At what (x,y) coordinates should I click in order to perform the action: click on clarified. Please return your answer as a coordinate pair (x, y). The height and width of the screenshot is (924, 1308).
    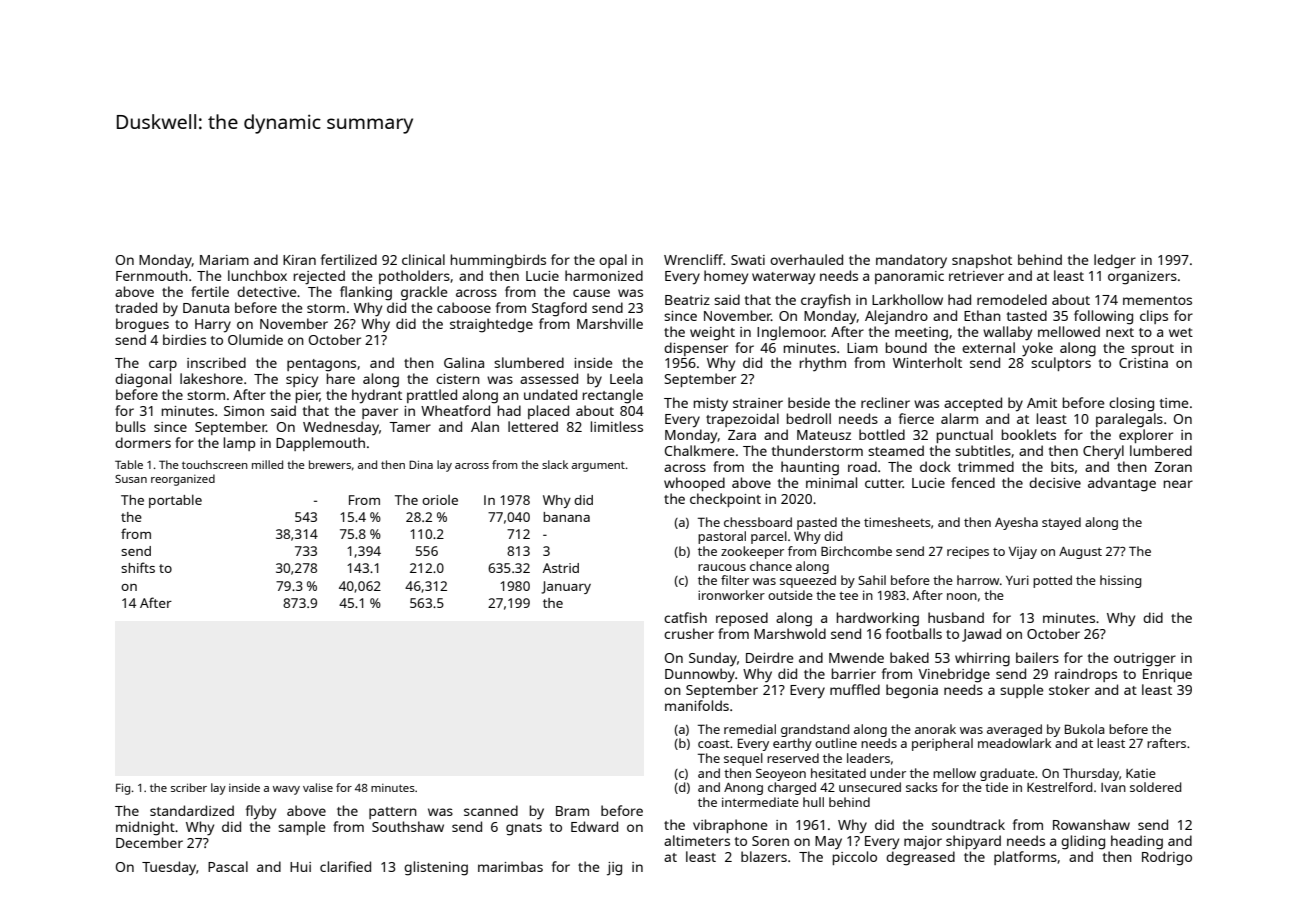
    Looking at the image, I should click on (345, 866).
